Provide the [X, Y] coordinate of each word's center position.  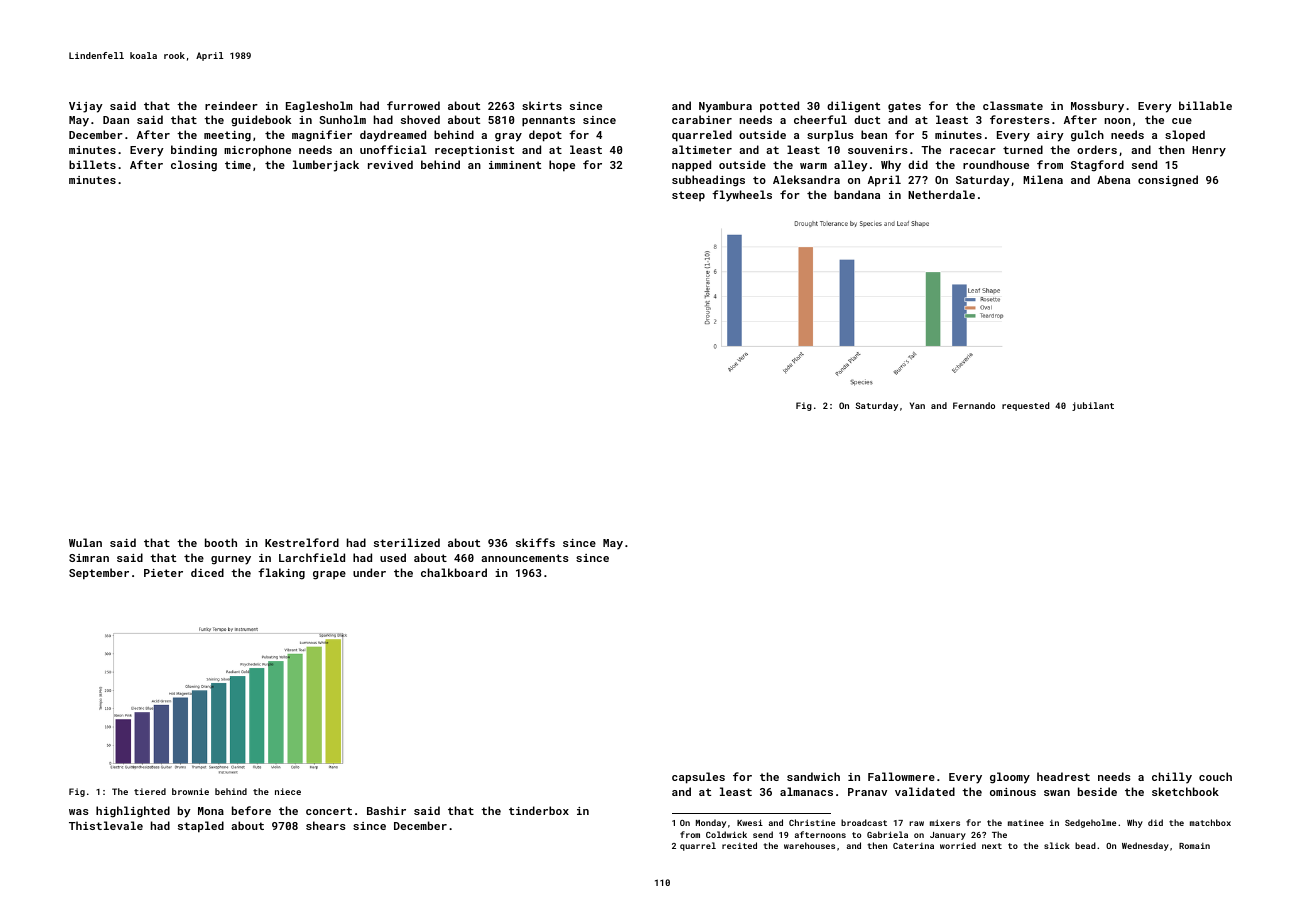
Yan [917, 405]
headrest [1063, 776]
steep [688, 196]
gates [904, 107]
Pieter [163, 573]
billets [92, 164]
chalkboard [454, 572]
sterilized [407, 542]
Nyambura [725, 107]
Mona [211, 811]
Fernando [974, 405]
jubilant [1093, 406]
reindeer [231, 105]
